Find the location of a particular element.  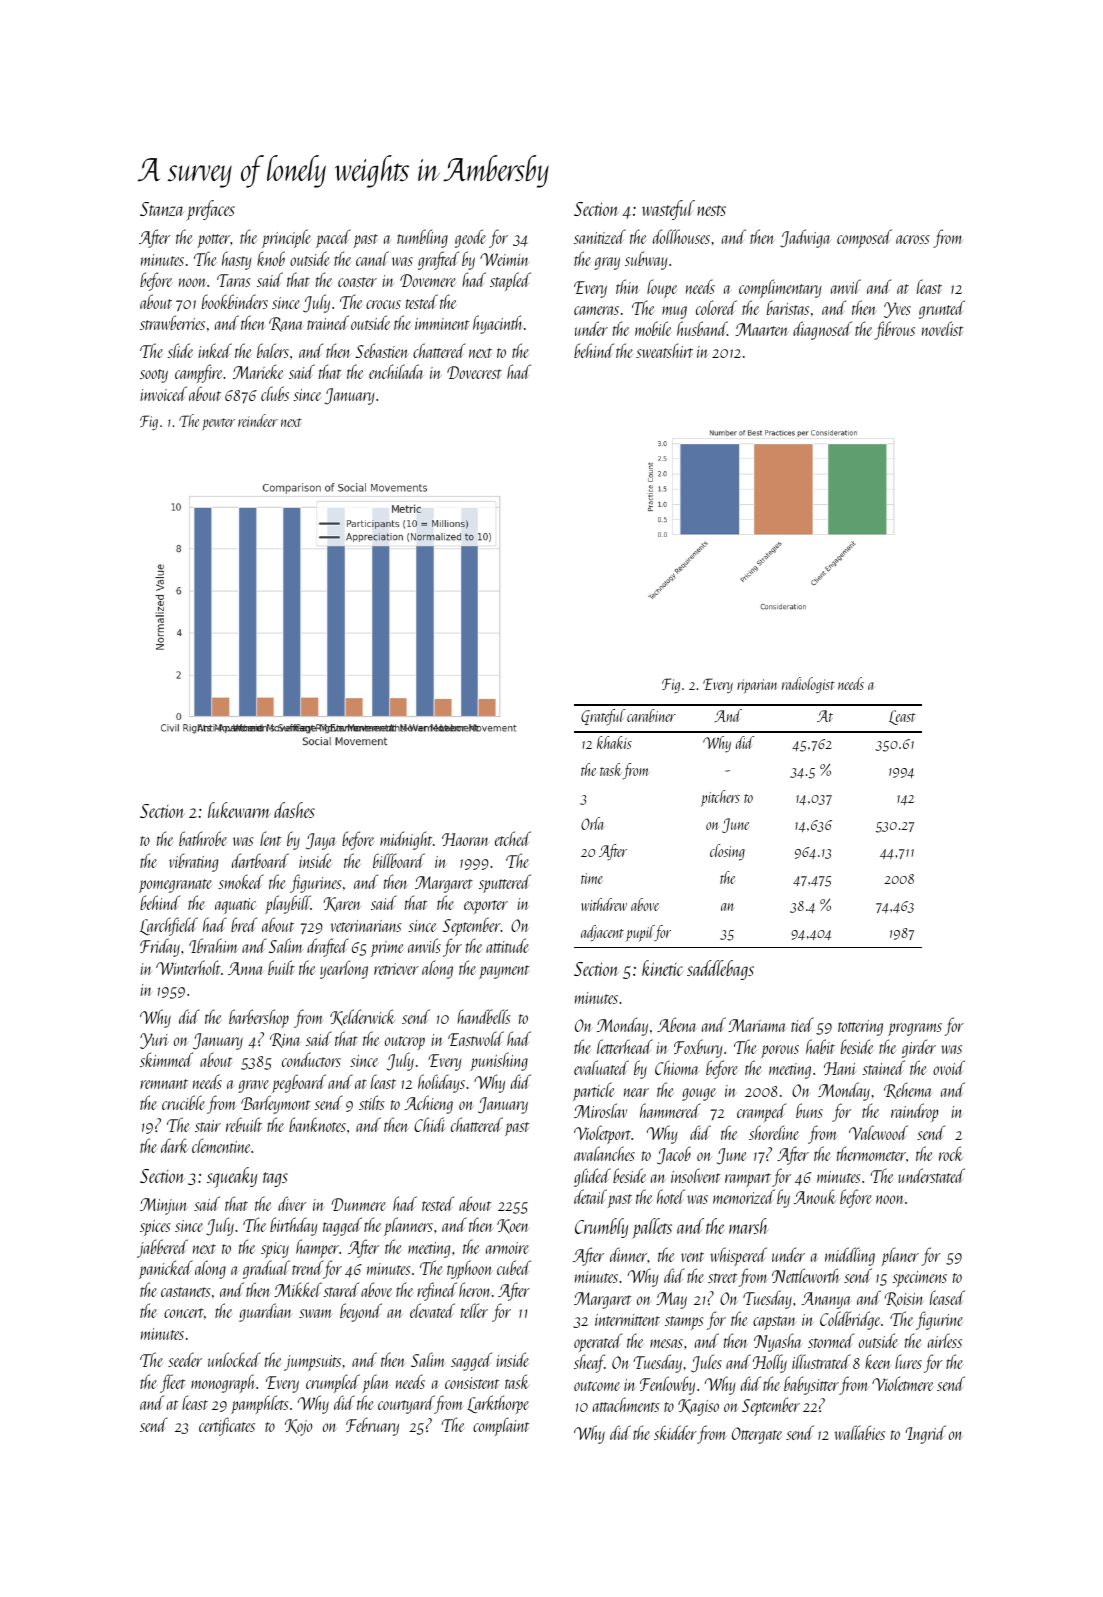

Kojo is located at coordinates (298, 1427).
